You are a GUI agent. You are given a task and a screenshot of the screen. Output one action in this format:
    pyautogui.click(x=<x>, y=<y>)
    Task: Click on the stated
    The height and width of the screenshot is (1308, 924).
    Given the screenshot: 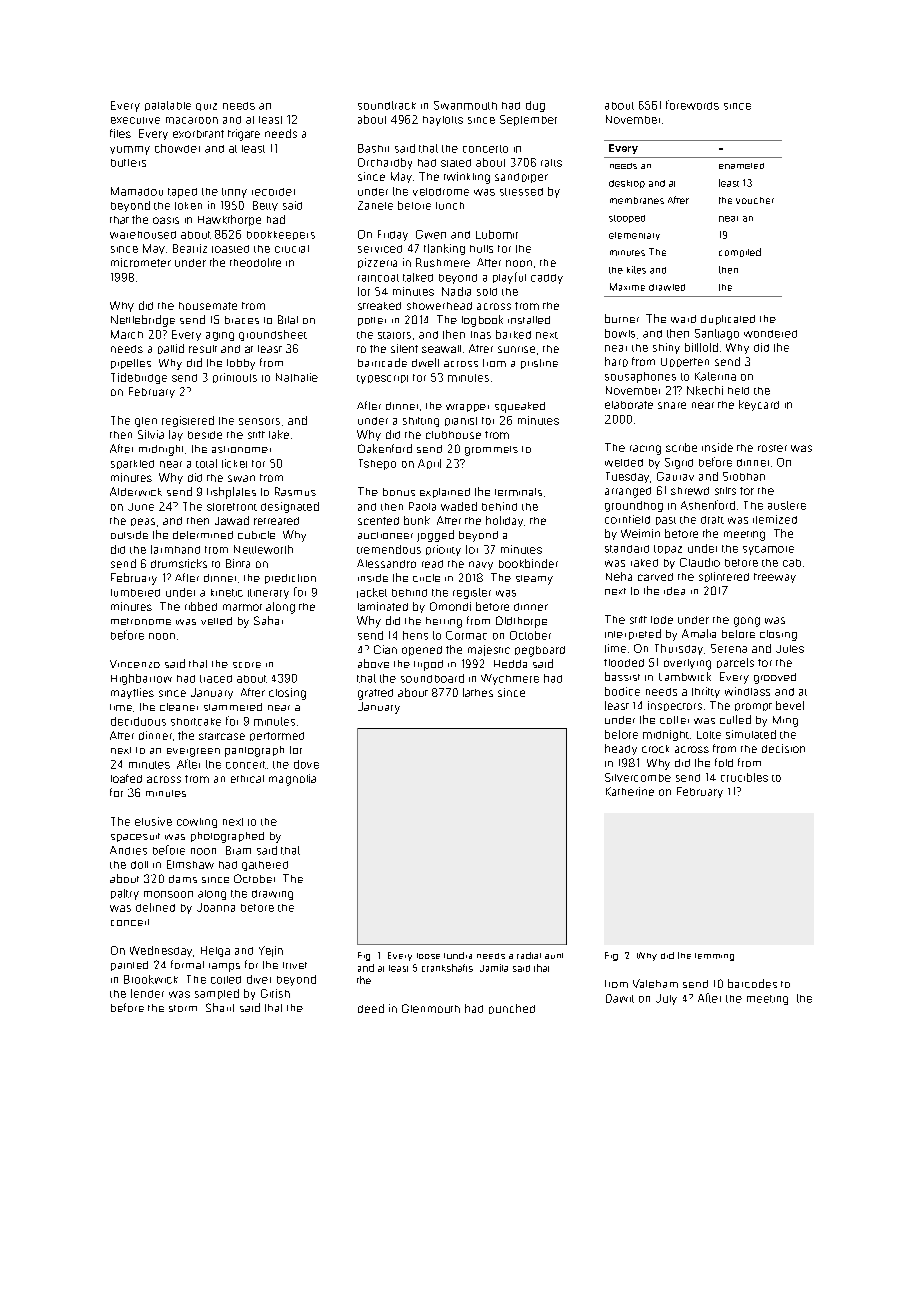 What is the action you would take?
    pyautogui.click(x=456, y=163)
